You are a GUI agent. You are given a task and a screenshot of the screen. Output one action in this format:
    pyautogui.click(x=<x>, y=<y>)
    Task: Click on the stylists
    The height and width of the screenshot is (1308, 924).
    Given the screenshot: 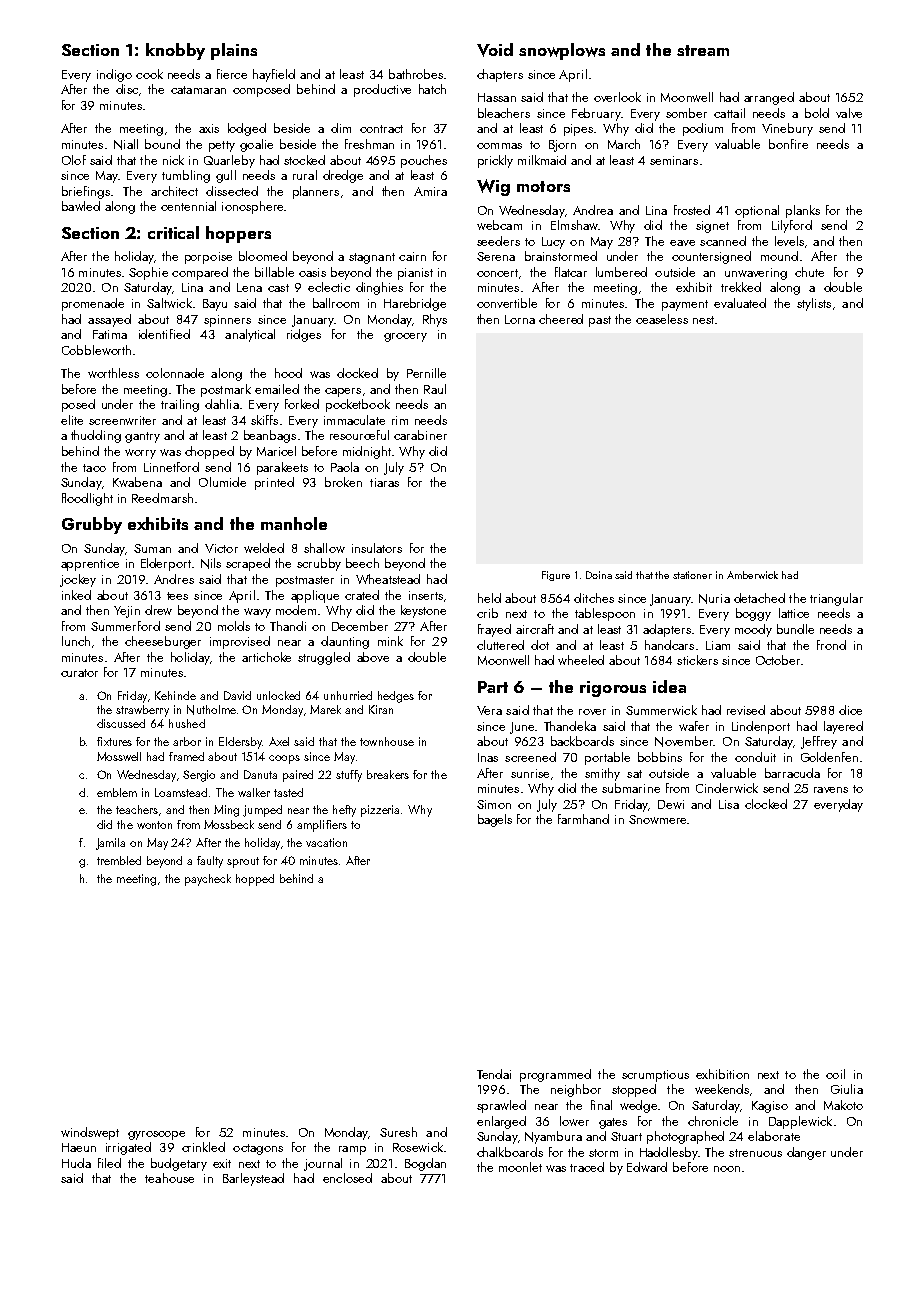 What is the action you would take?
    pyautogui.click(x=814, y=304)
